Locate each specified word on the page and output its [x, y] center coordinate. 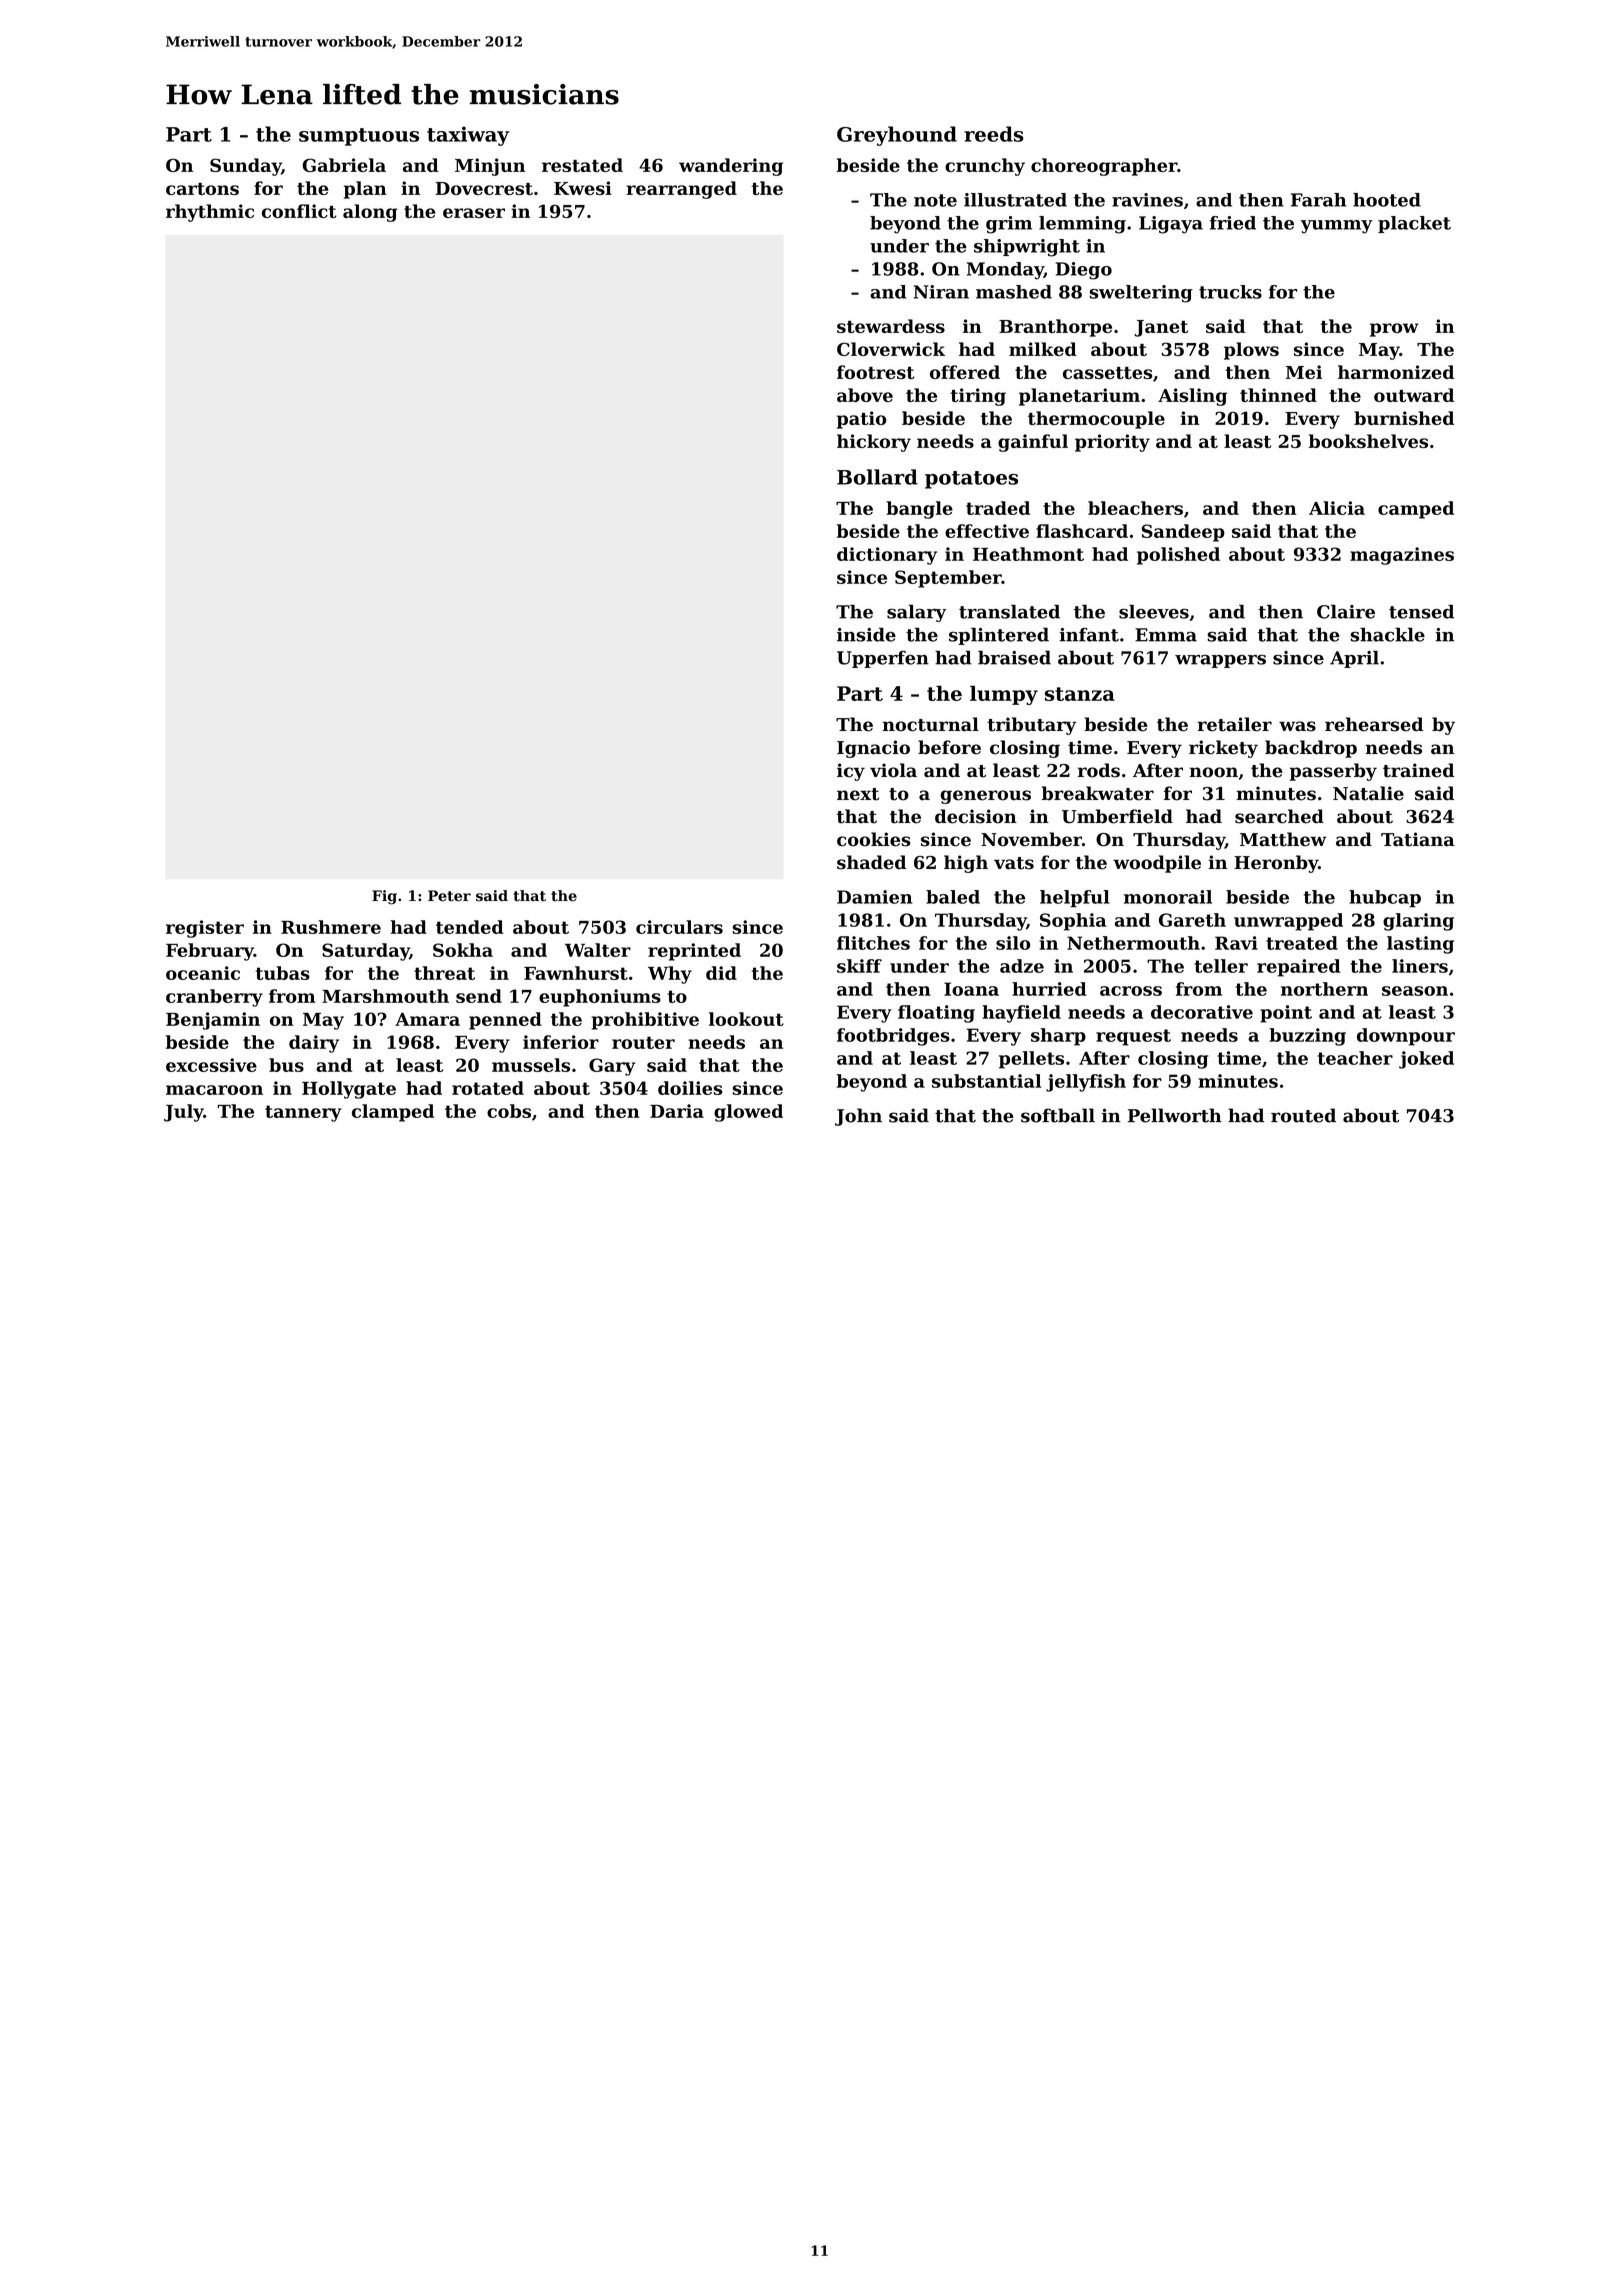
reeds [994, 134]
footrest [875, 372]
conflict [299, 211]
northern [1324, 989]
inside [866, 634]
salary [916, 613]
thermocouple [1096, 420]
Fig [384, 897]
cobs [509, 1111]
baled [953, 897]
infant [1089, 634]
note [935, 200]
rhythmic [210, 213]
